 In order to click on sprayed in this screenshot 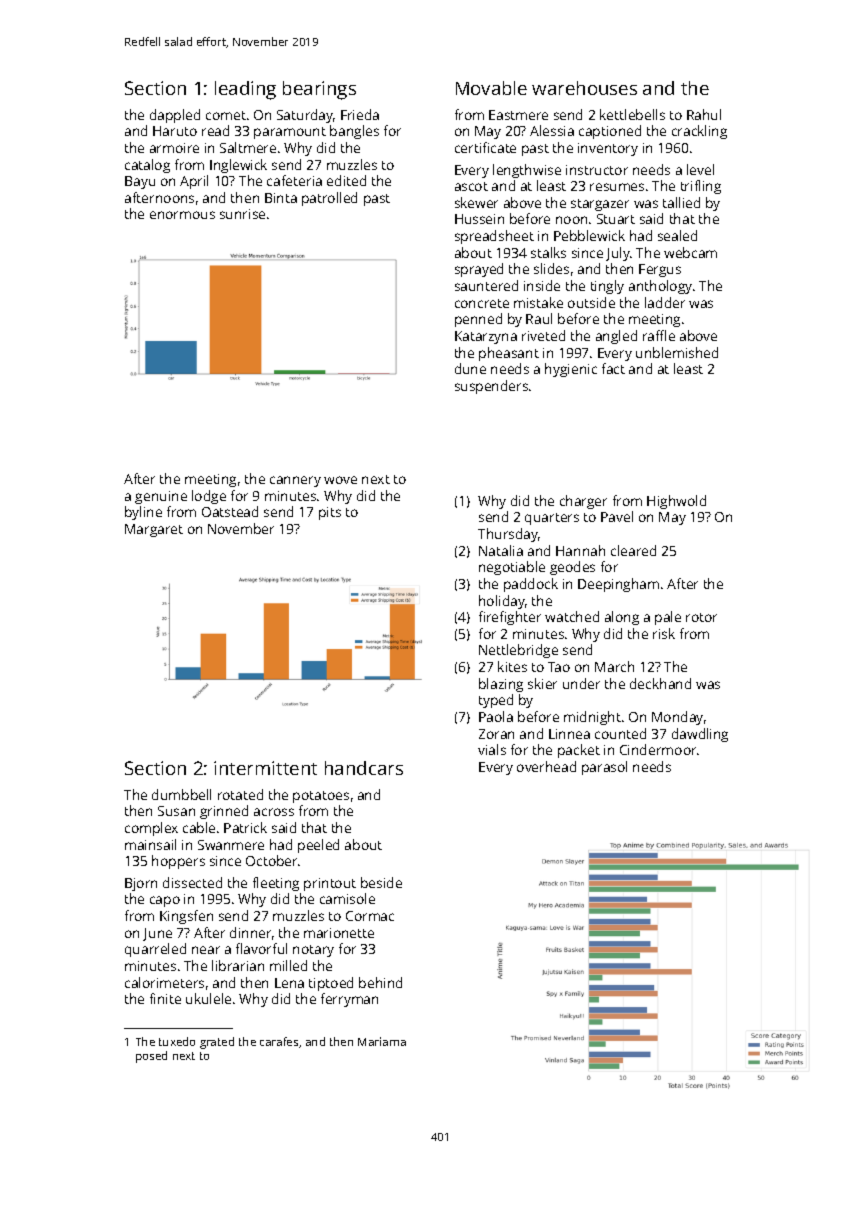, I will do `click(479, 270)`.
